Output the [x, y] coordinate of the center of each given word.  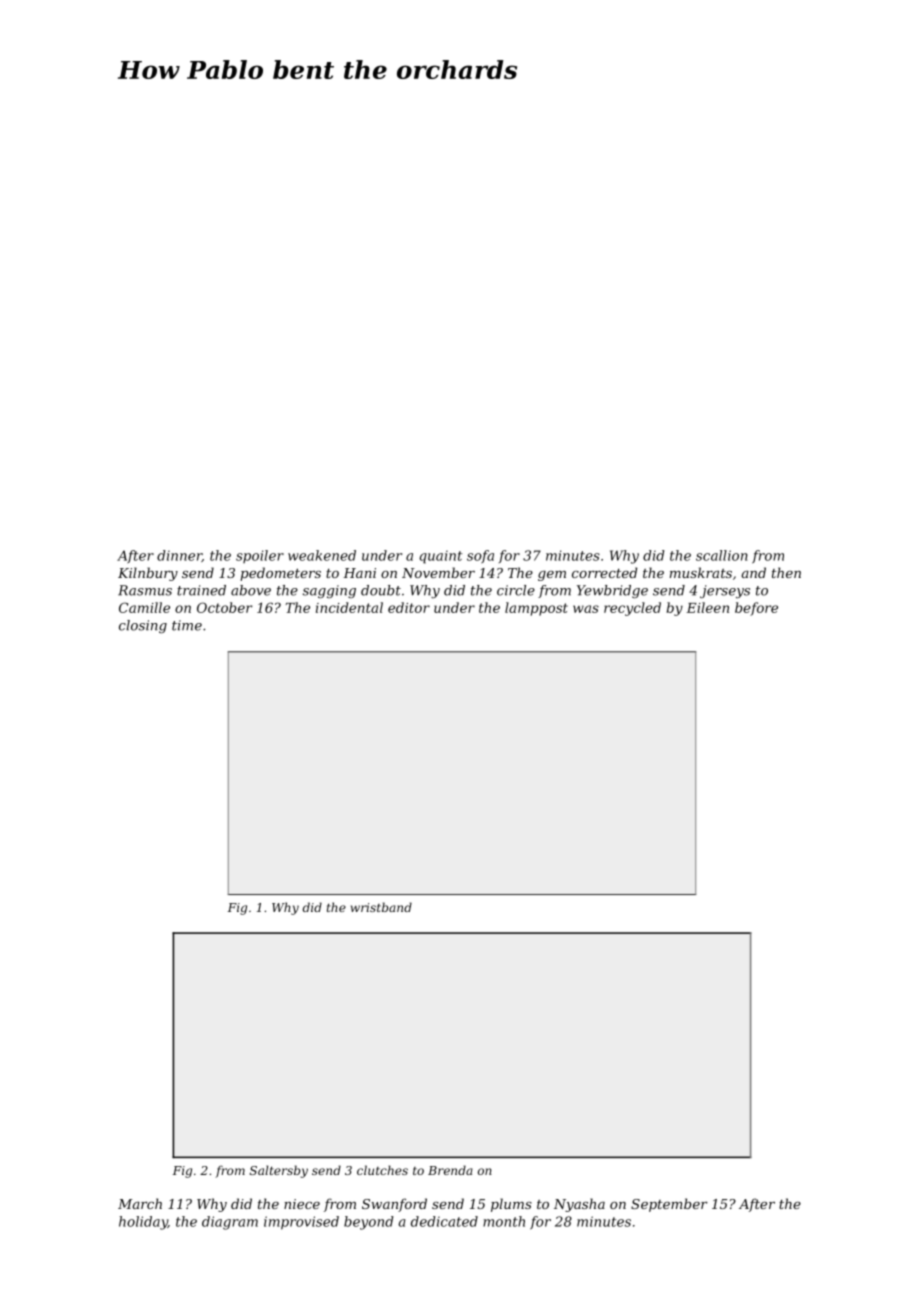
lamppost [536, 609]
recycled [632, 609]
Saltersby [279, 1171]
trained [201, 590]
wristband [381, 907]
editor [409, 607]
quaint [440, 557]
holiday [143, 1223]
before [756, 609]
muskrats [701, 572]
